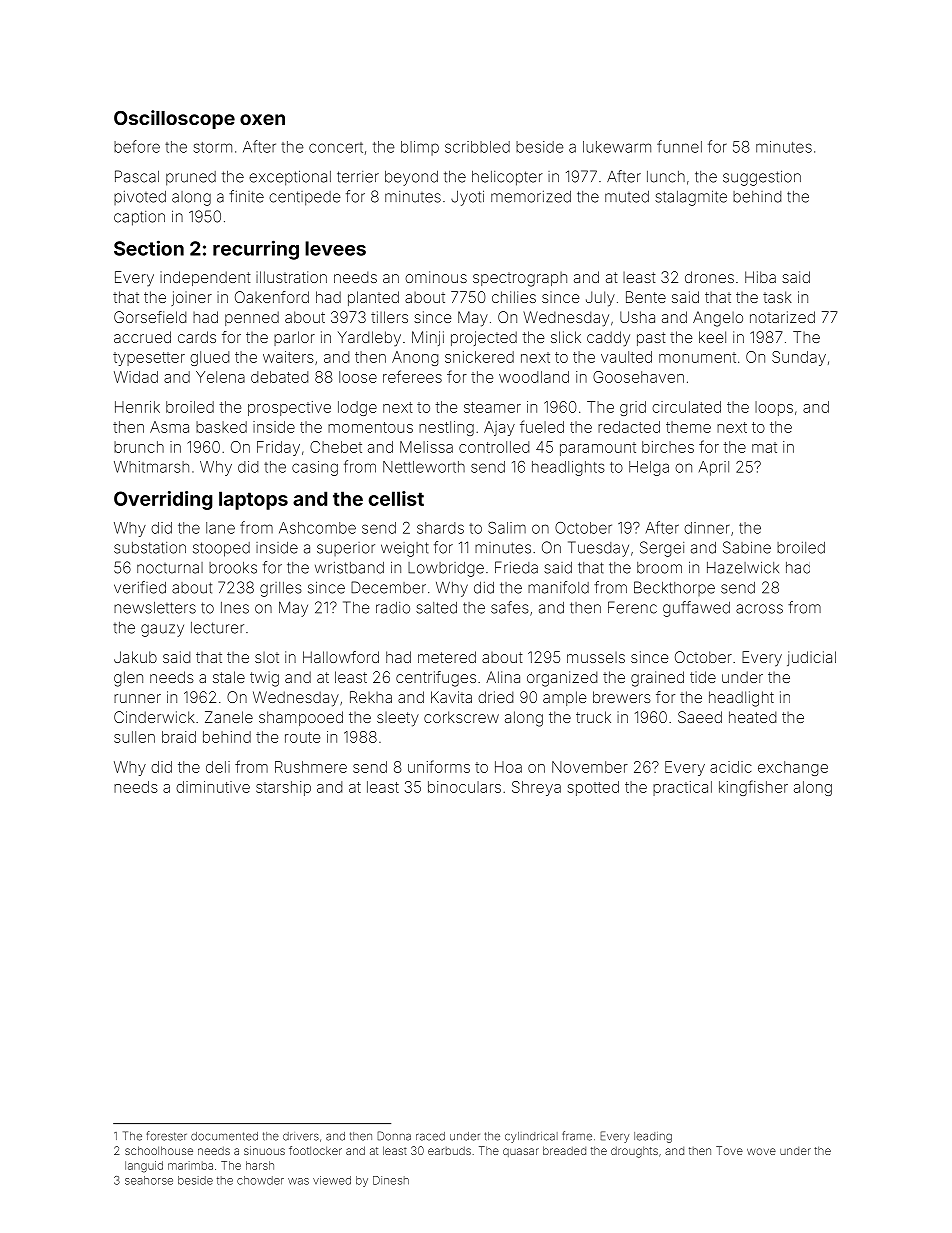 The image size is (952, 1233). Describe the element at coordinates (212, 147) in the screenshot. I see `storm` at that location.
